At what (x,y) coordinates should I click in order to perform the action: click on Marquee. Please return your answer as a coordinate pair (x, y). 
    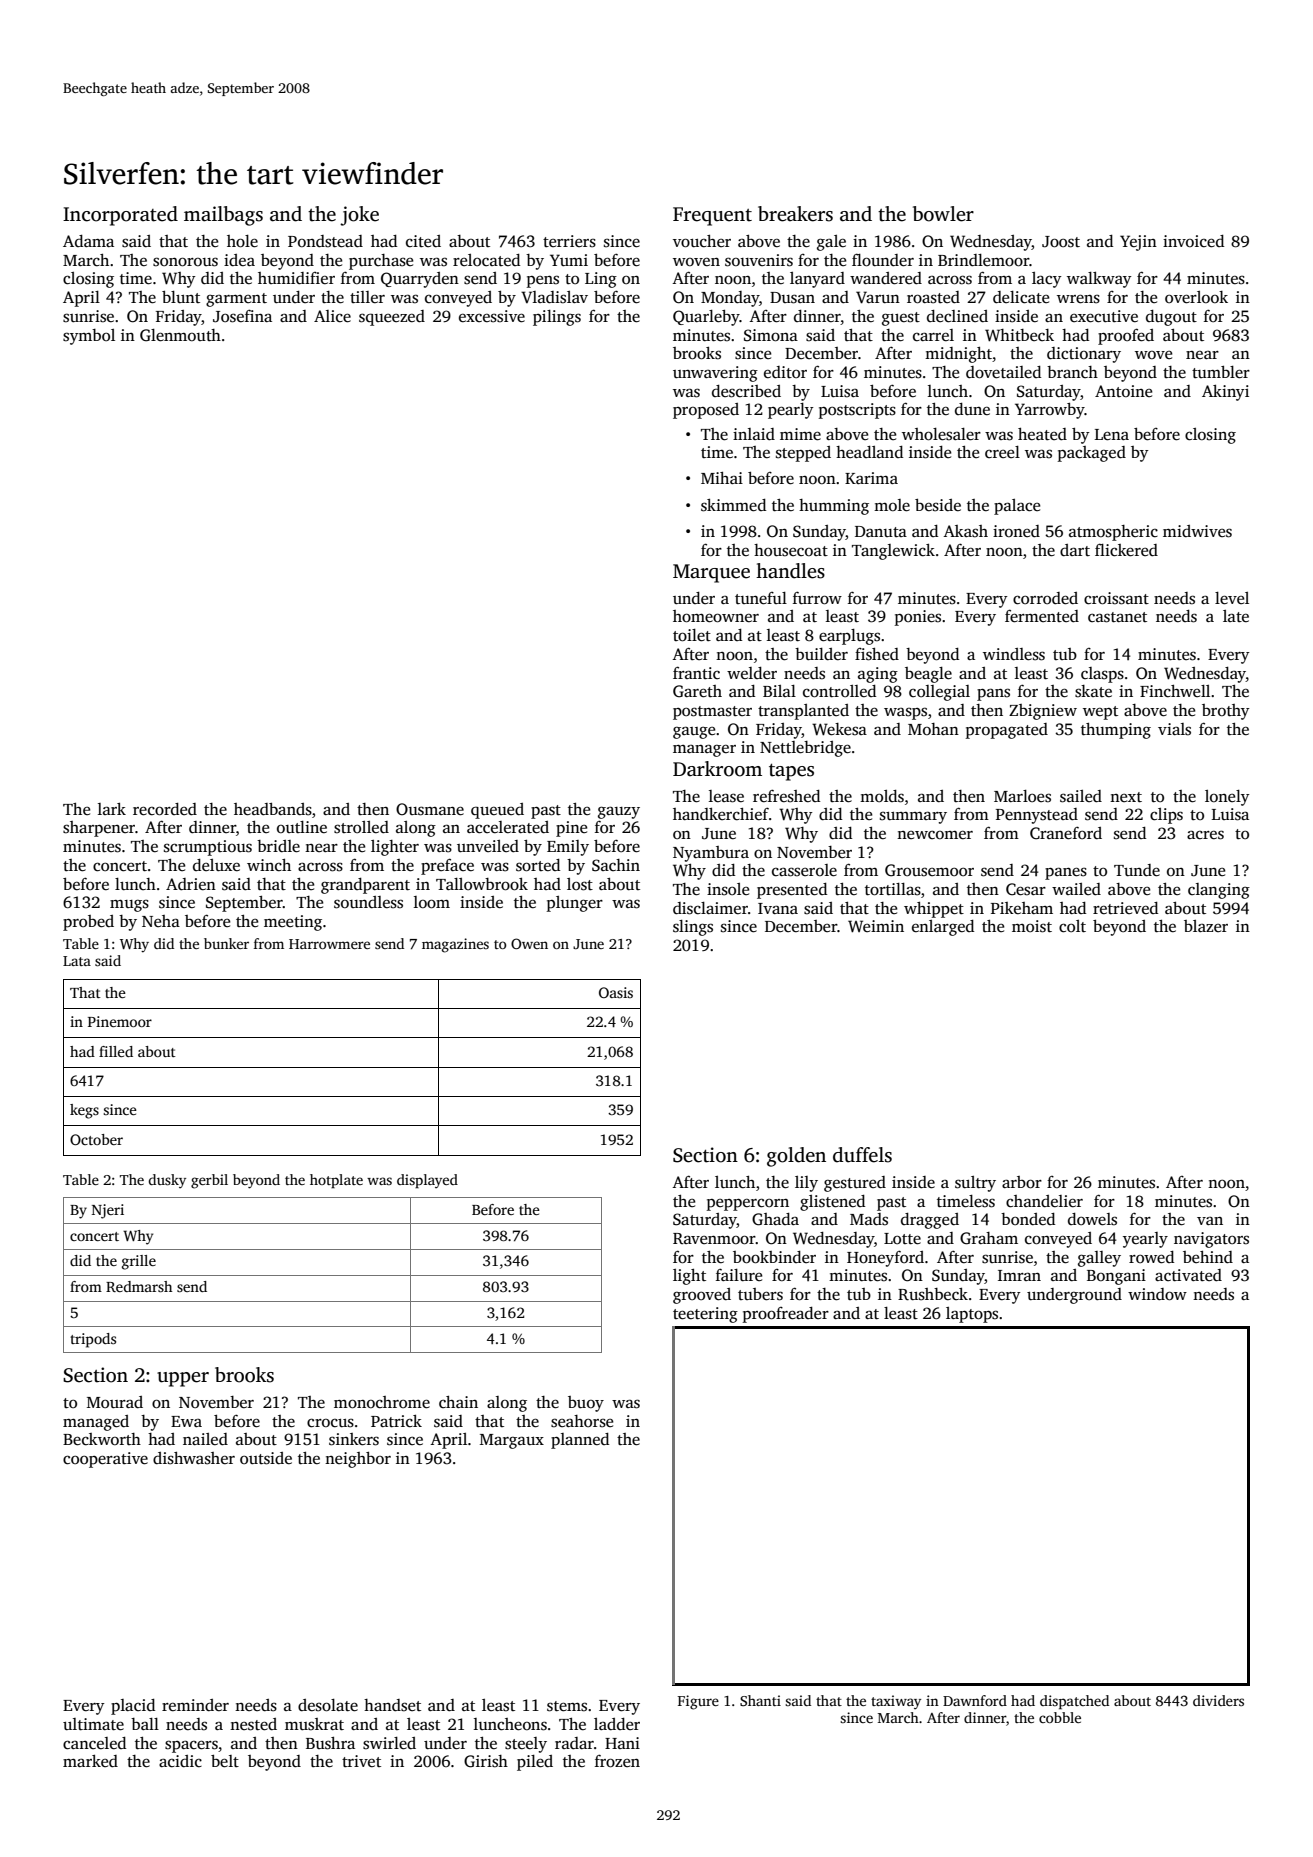
    Looking at the image, I should click on (711, 573).
